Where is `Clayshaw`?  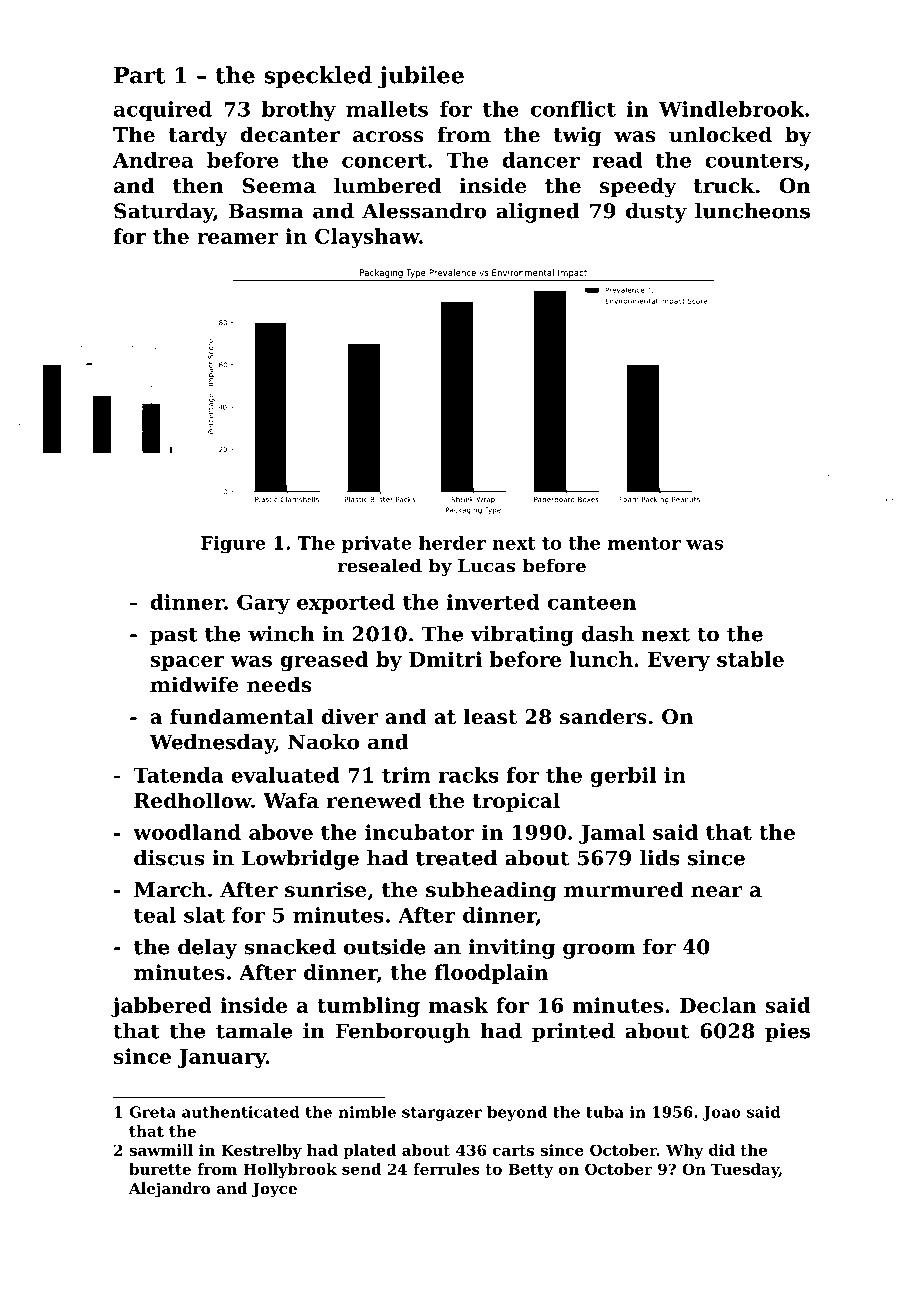
Clayshaw is located at coordinates (367, 238).
